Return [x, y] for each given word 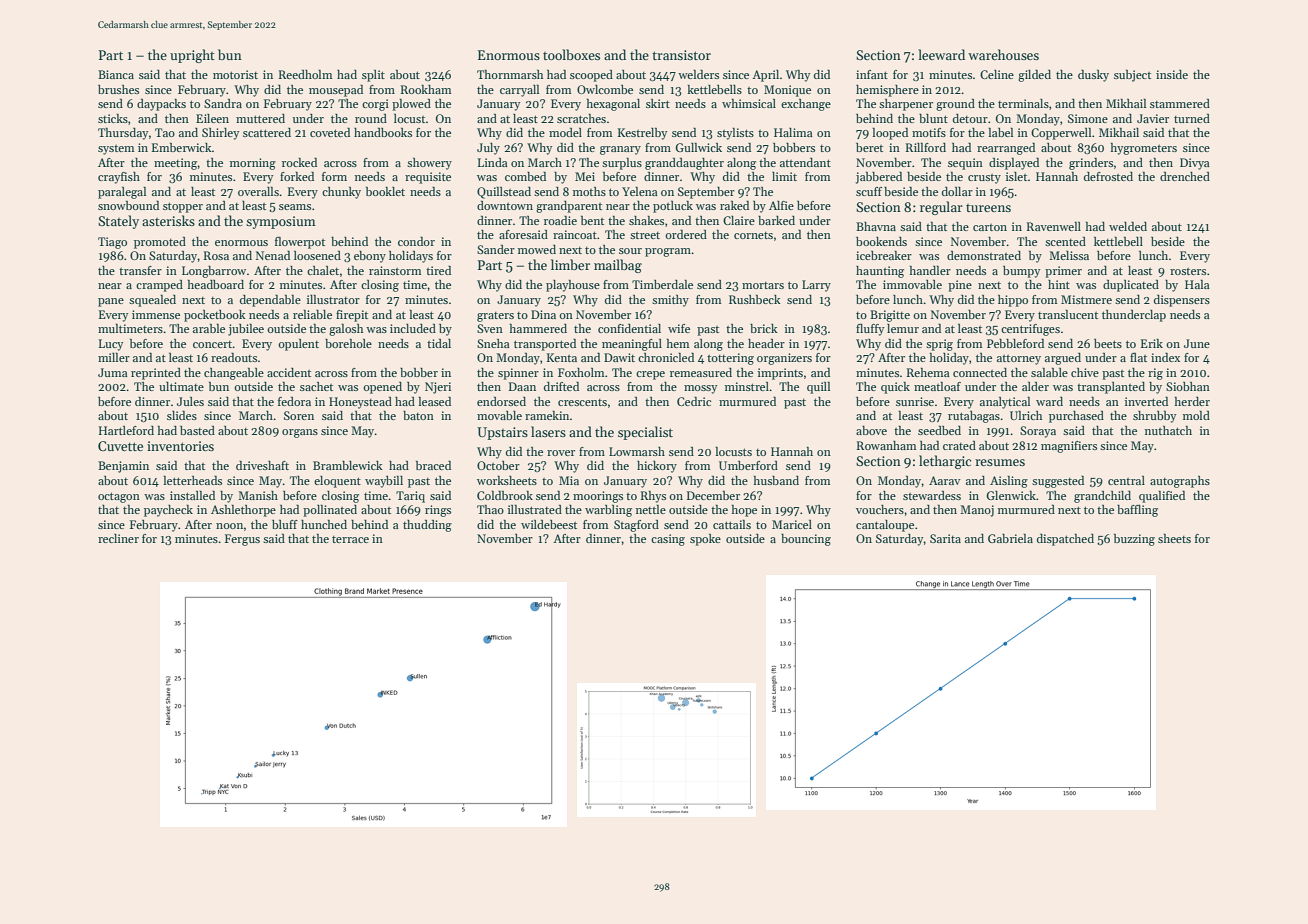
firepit [352, 316]
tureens [988, 208]
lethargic [945, 462]
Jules [190, 401]
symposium [281, 222]
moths [589, 191]
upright [192, 56]
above [871, 430]
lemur [903, 328]
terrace [350, 539]
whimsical [749, 103]
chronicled [666, 357]
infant [872, 74]
